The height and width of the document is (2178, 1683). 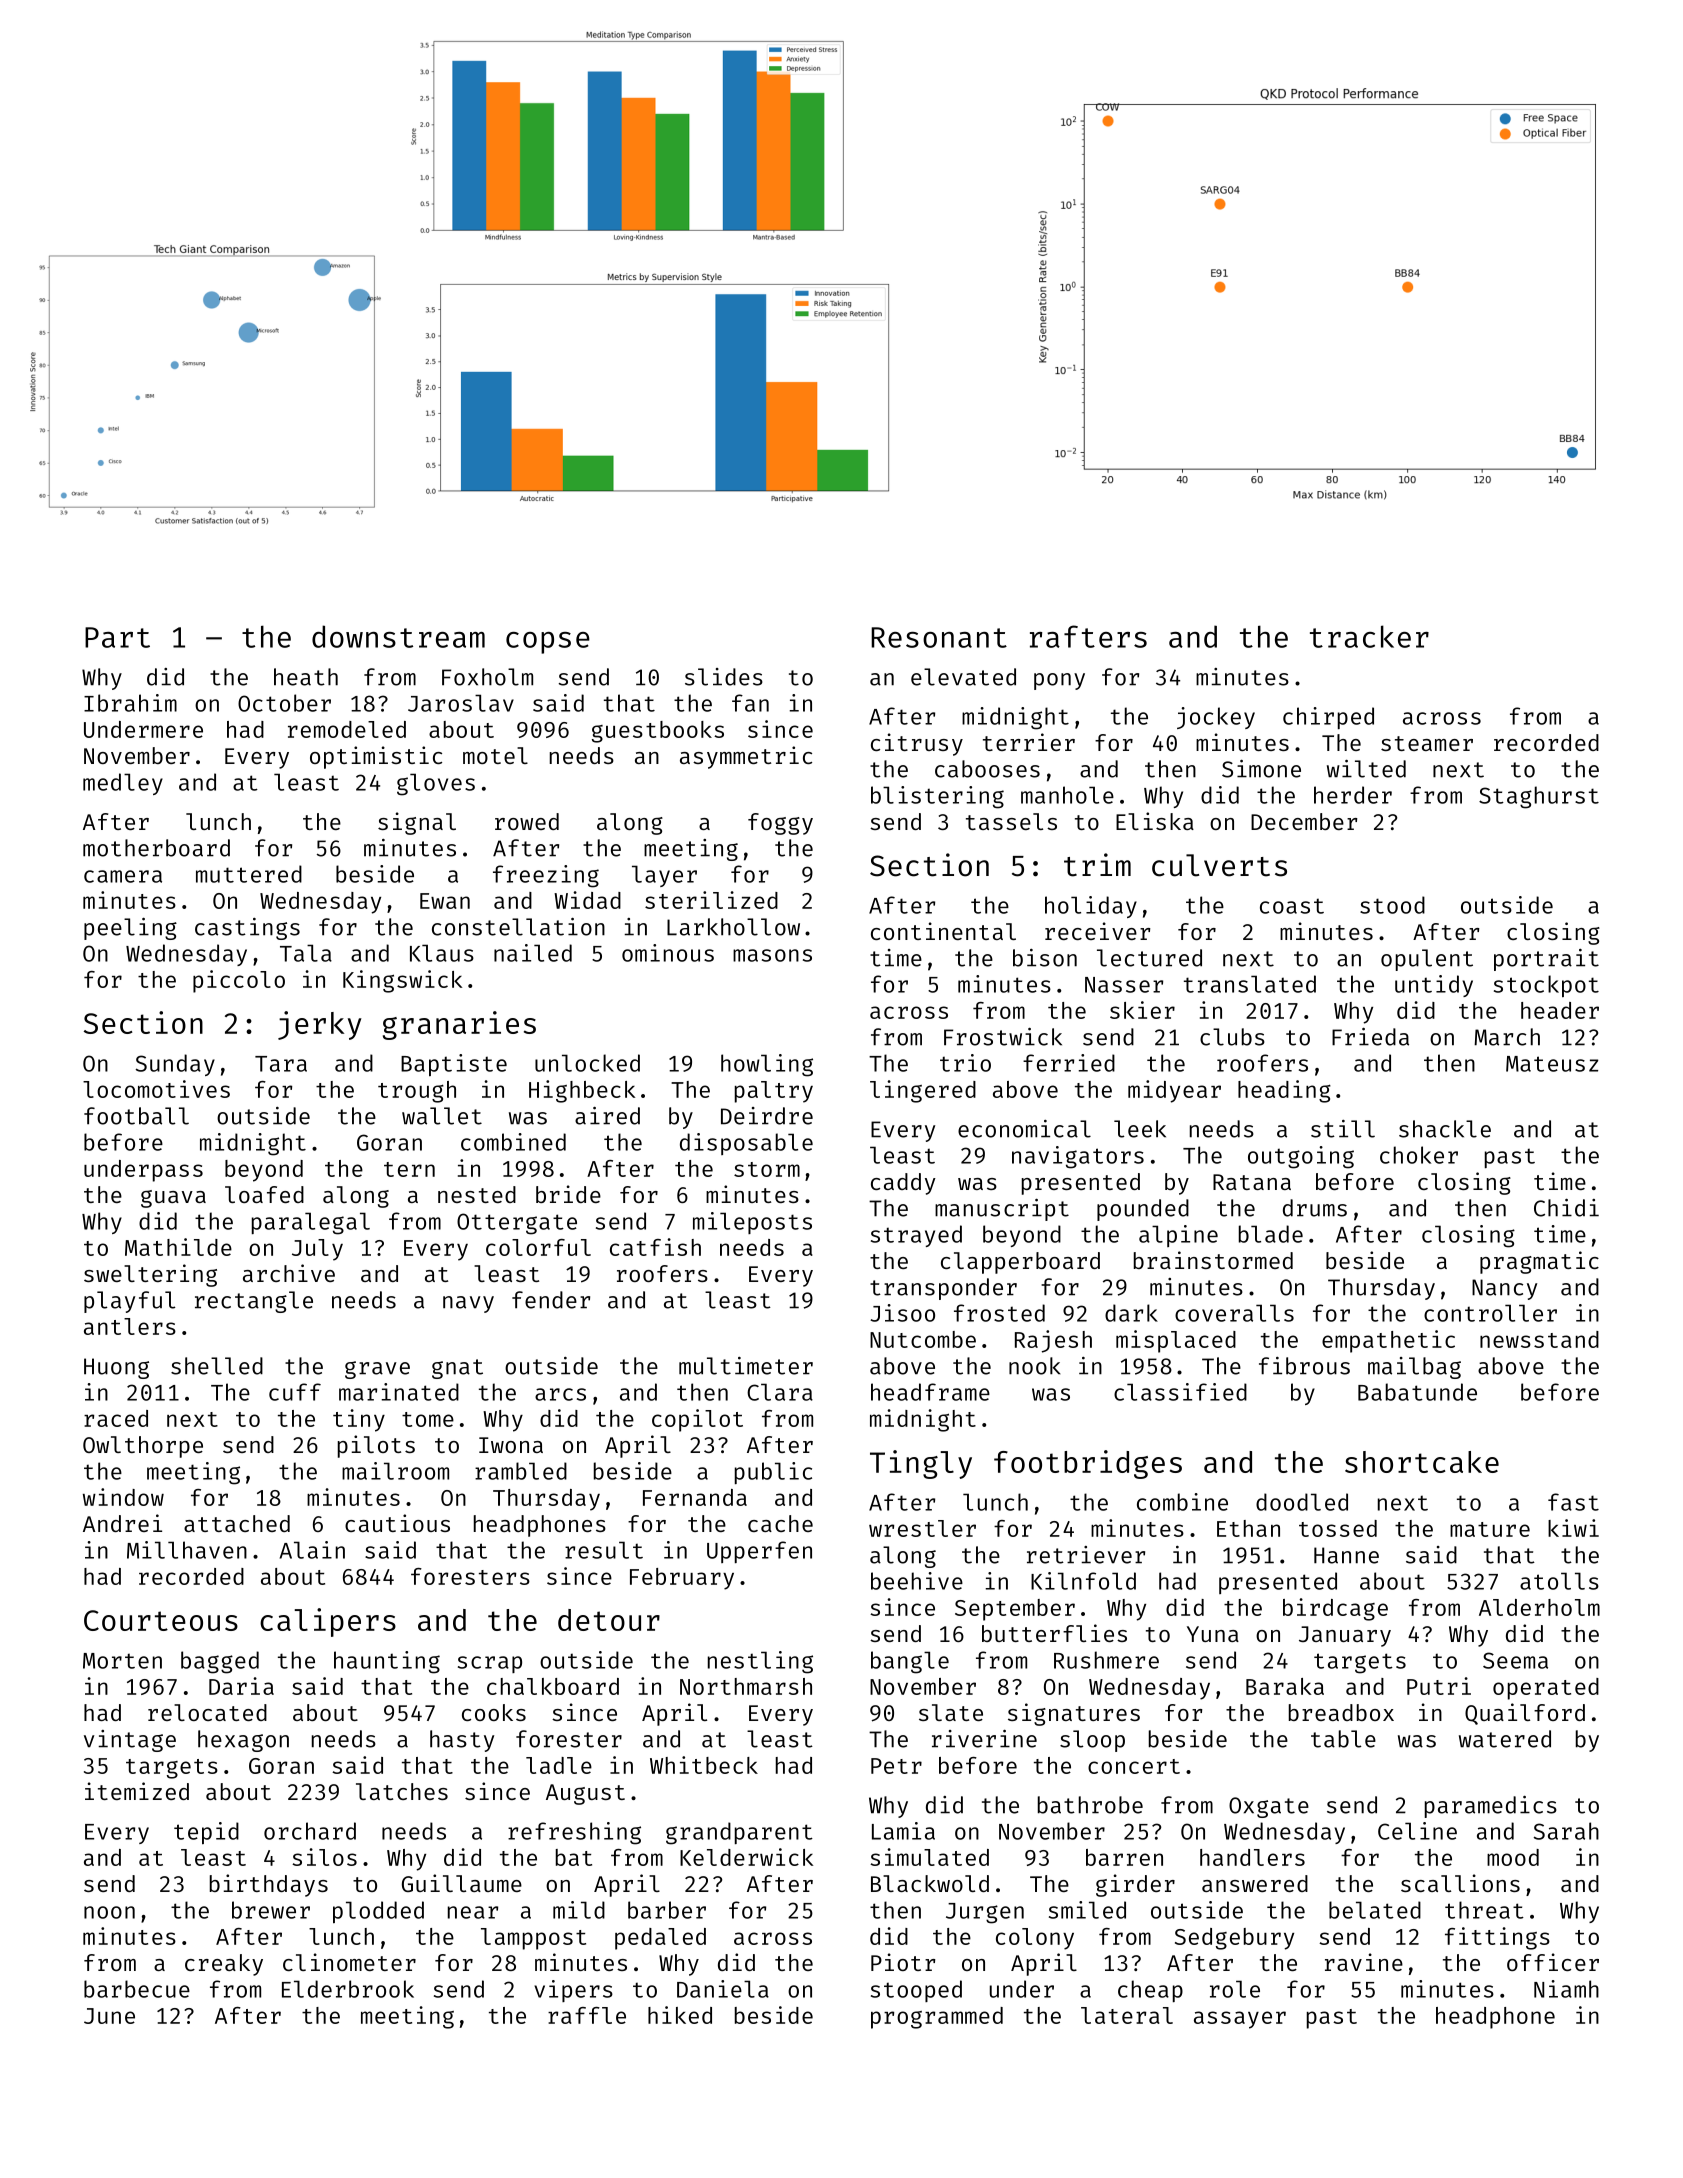 What do you see at coordinates (224, 1965) in the document?
I see `creaky` at bounding box center [224, 1965].
